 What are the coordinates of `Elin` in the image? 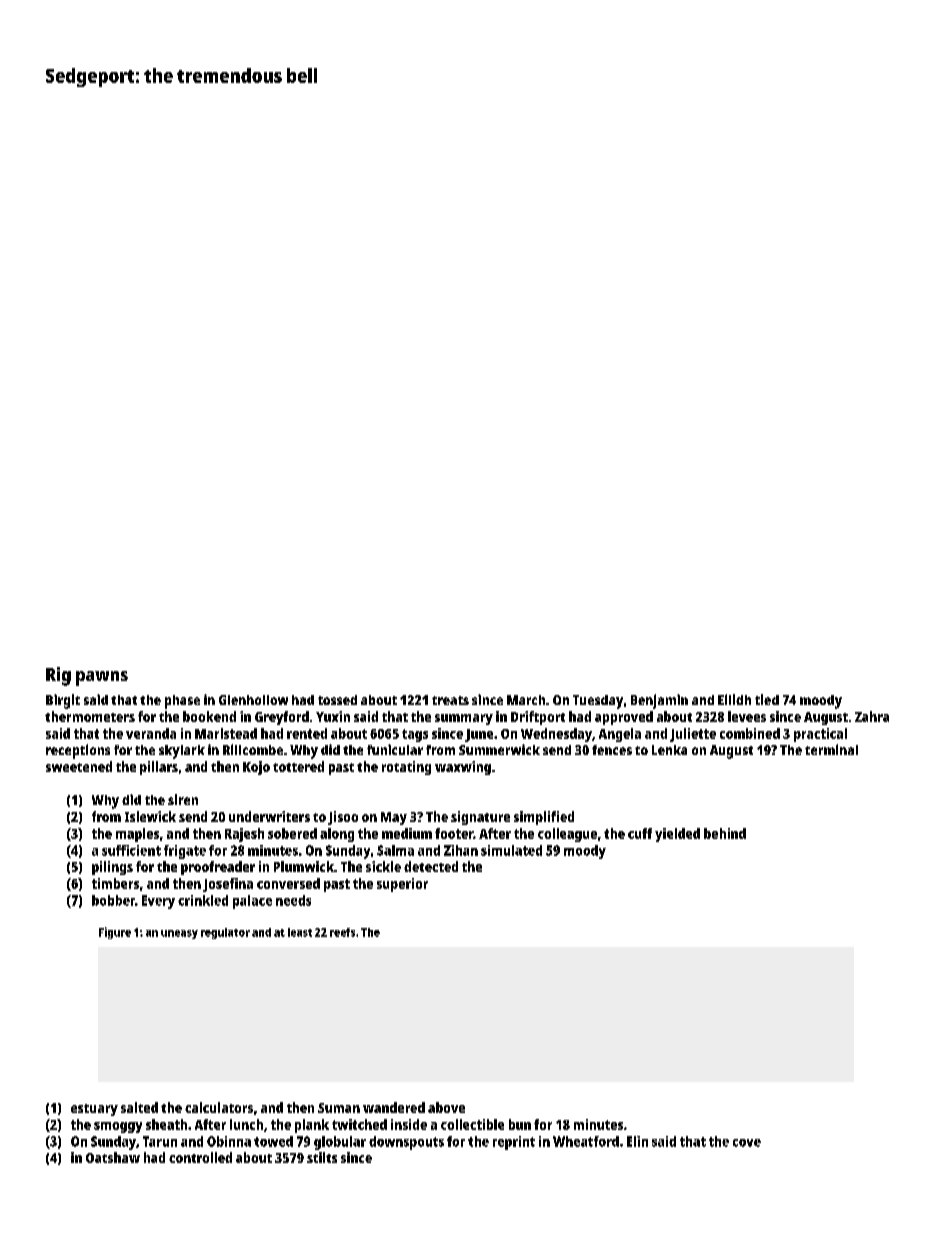 It's located at (637, 1141).
